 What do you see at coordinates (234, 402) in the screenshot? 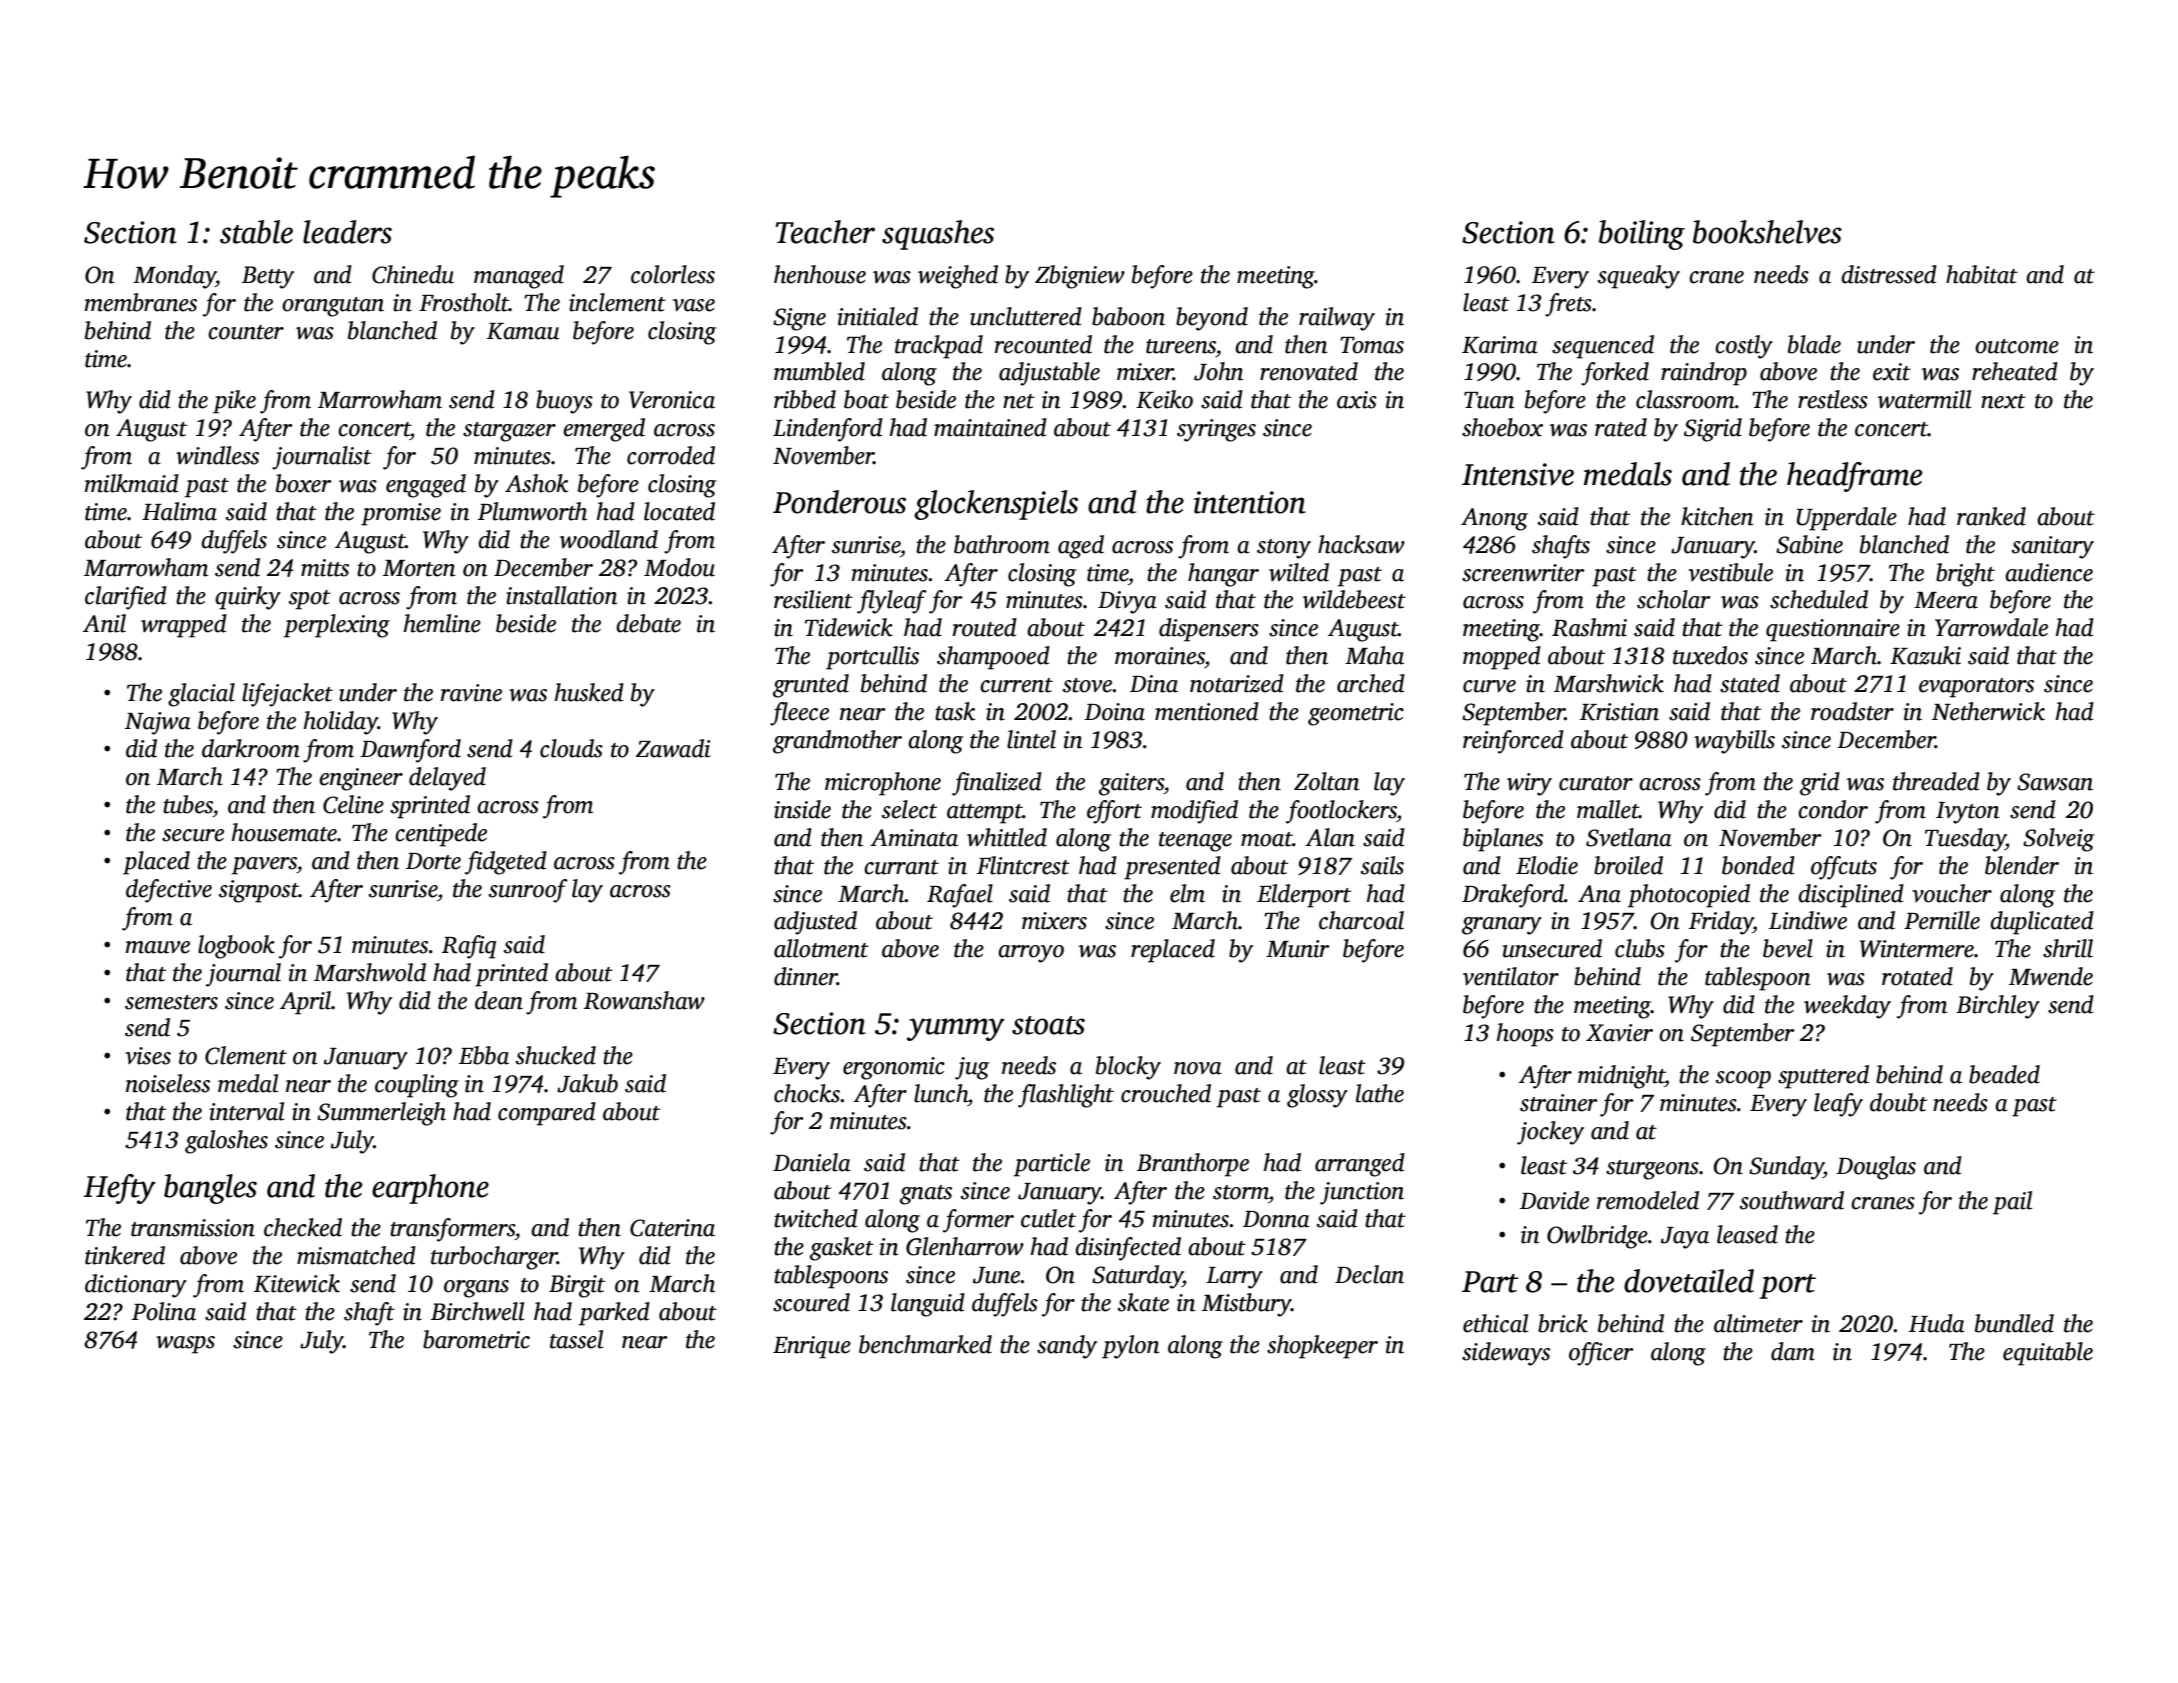
I see `pike` at bounding box center [234, 402].
